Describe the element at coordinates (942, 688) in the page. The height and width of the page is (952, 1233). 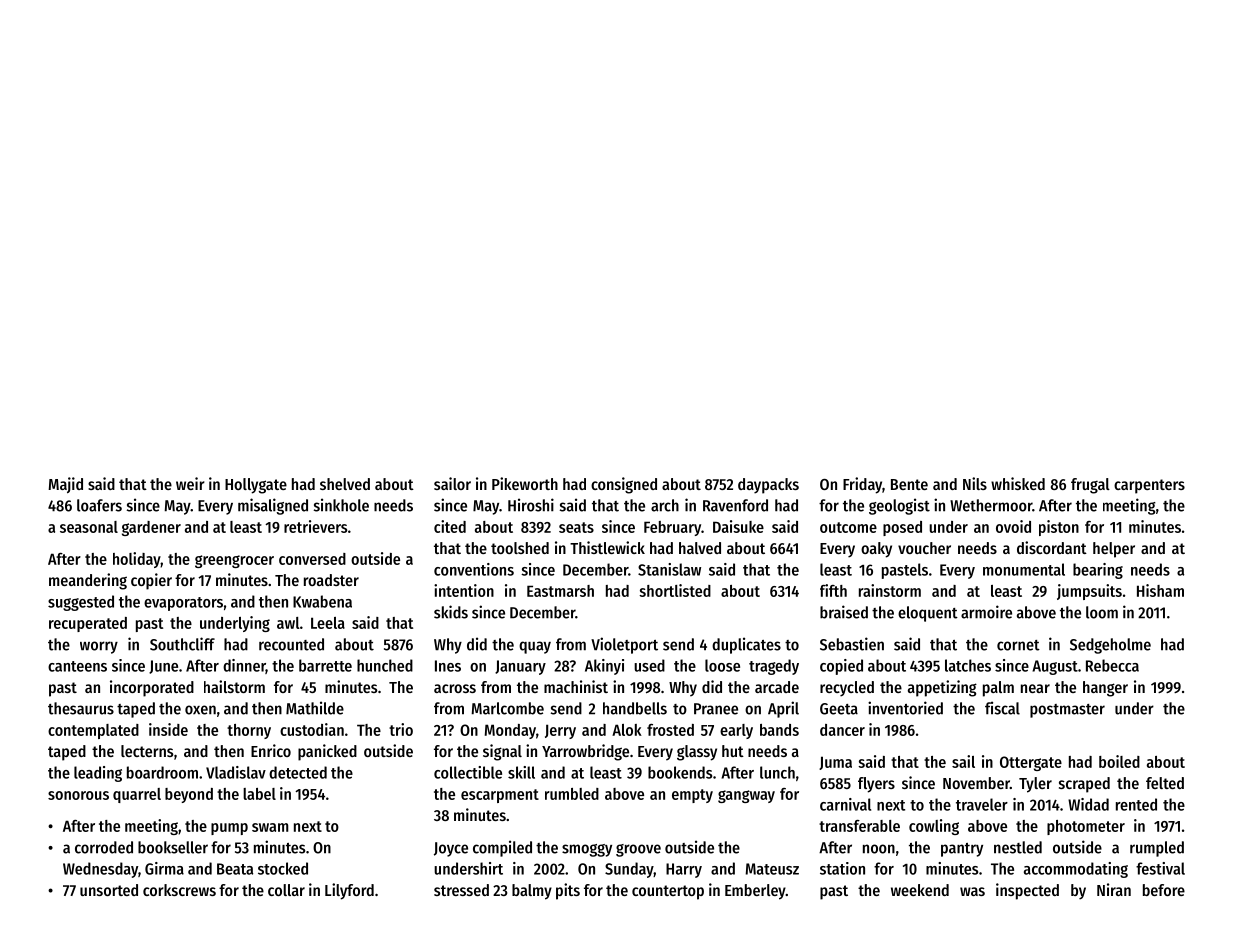
I see `appetizing` at that location.
